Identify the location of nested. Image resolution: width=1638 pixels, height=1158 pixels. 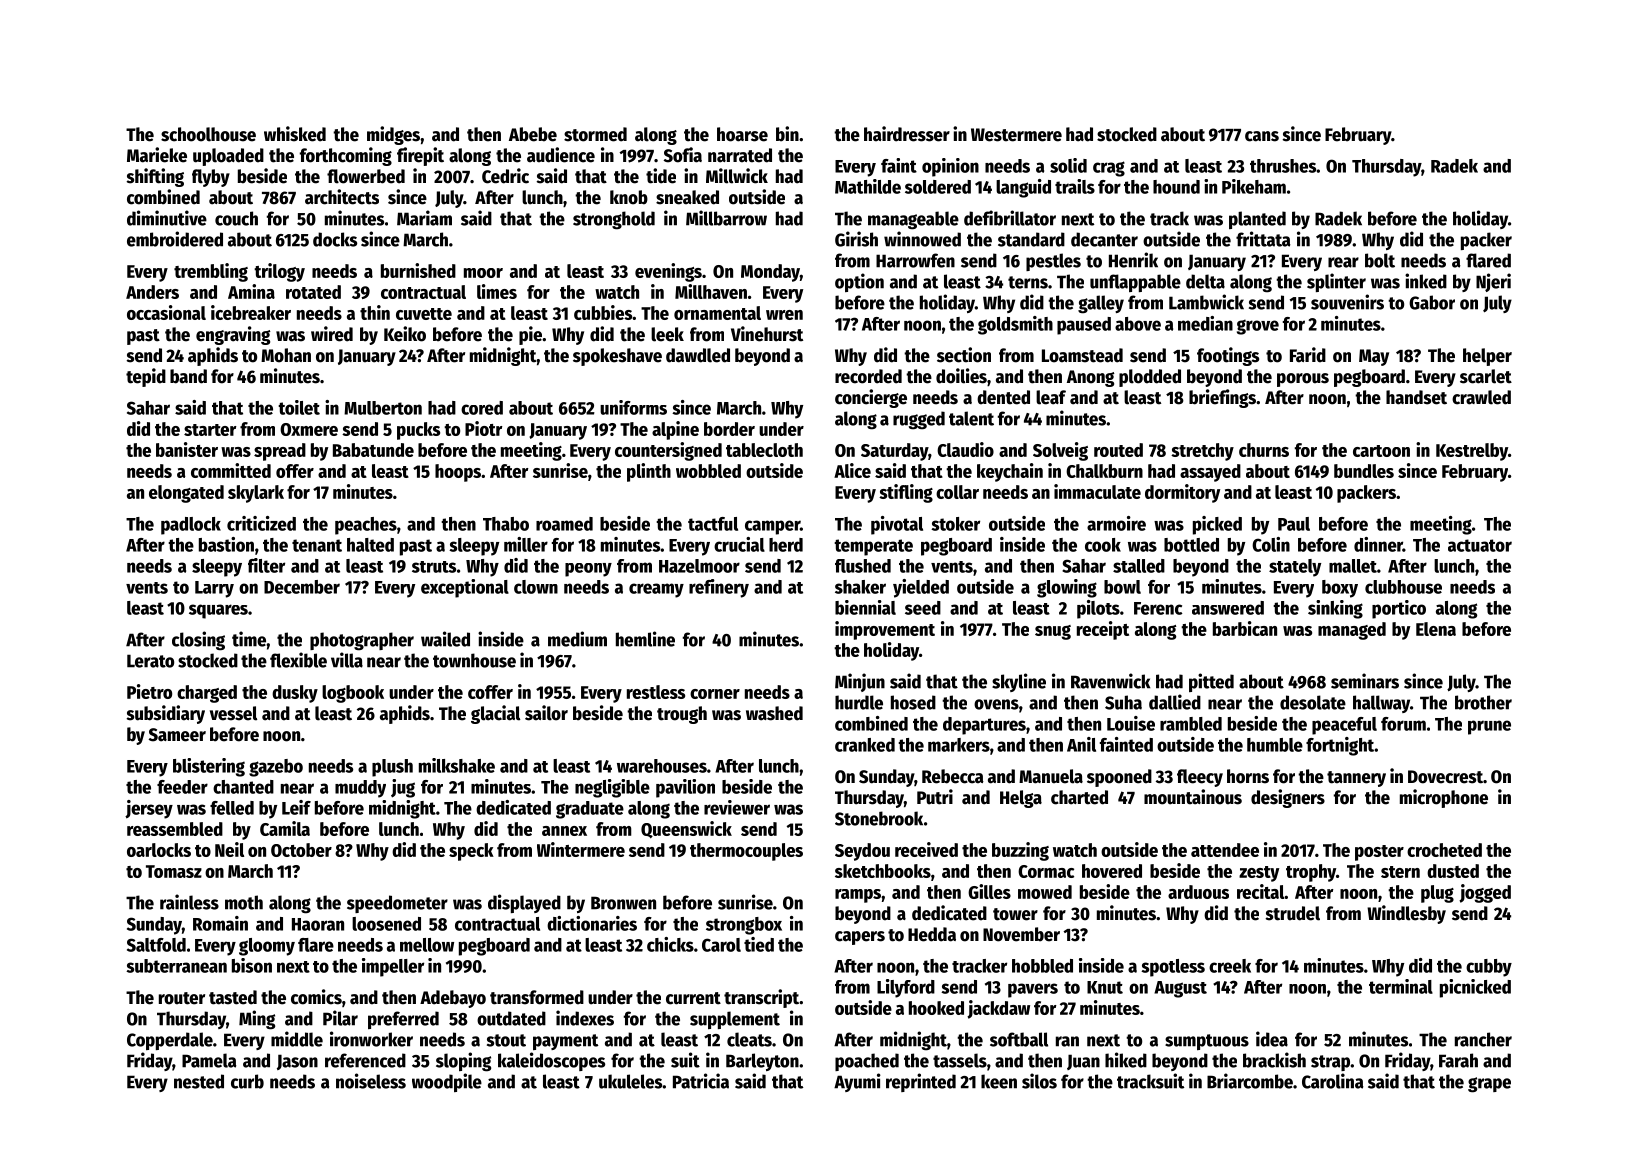
(199, 1081).
